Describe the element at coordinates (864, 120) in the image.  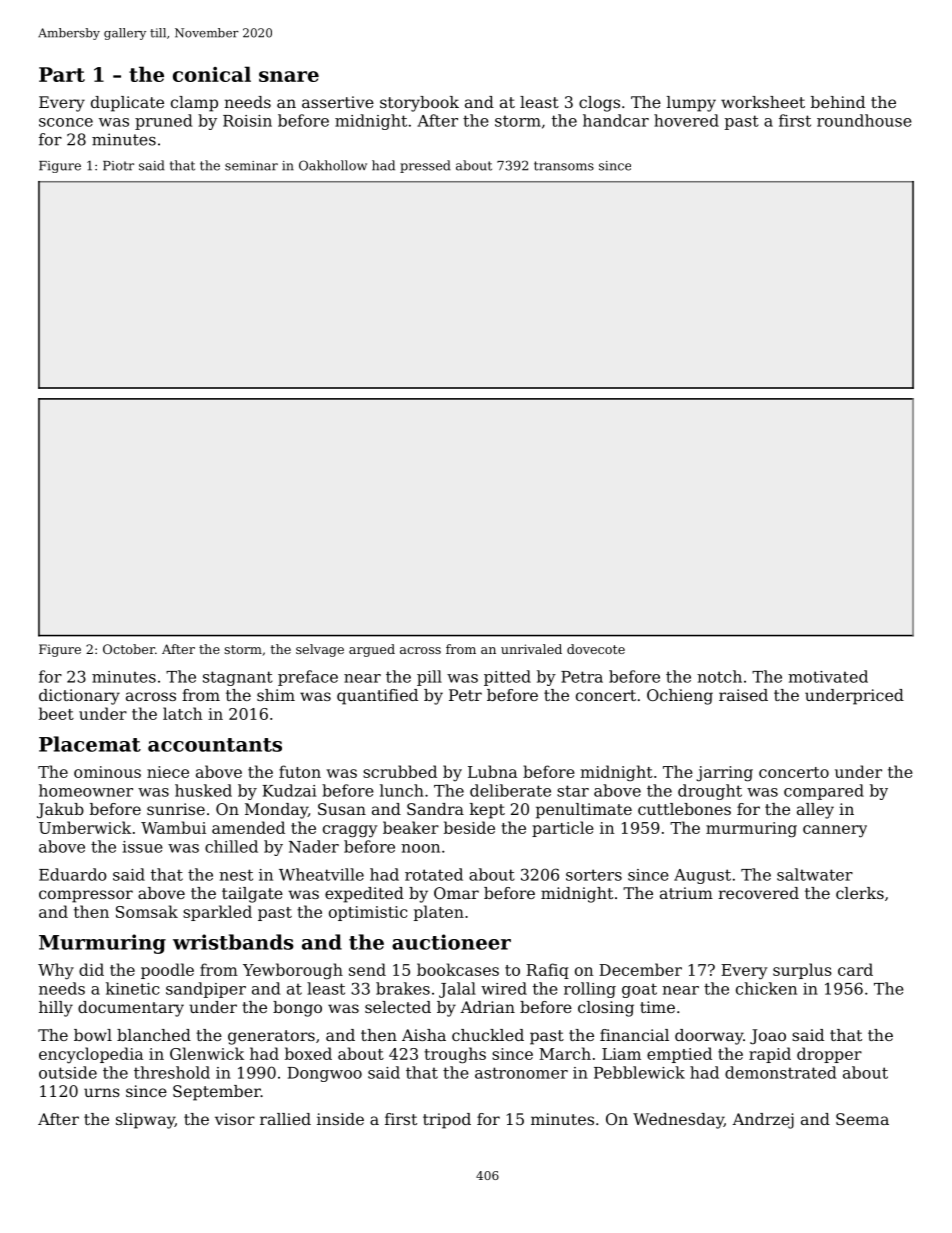
I see `roundhouse` at that location.
